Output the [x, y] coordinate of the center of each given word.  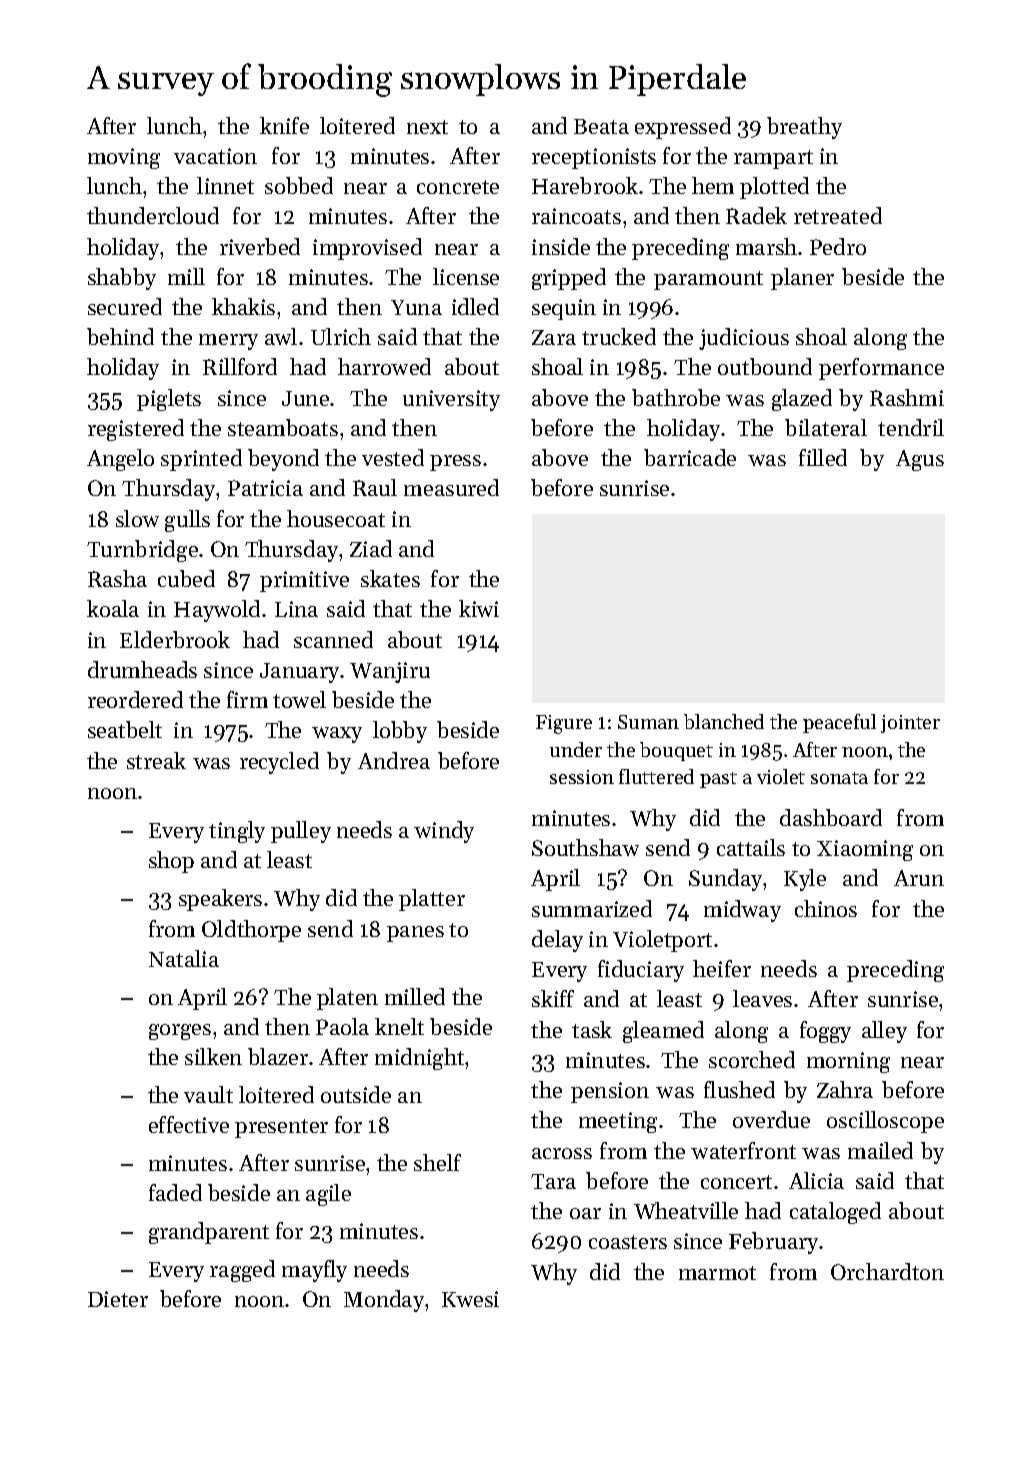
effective [189, 1124]
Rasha [117, 578]
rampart [773, 159]
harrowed [384, 366]
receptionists [594, 158]
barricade [690, 457]
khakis [243, 306]
